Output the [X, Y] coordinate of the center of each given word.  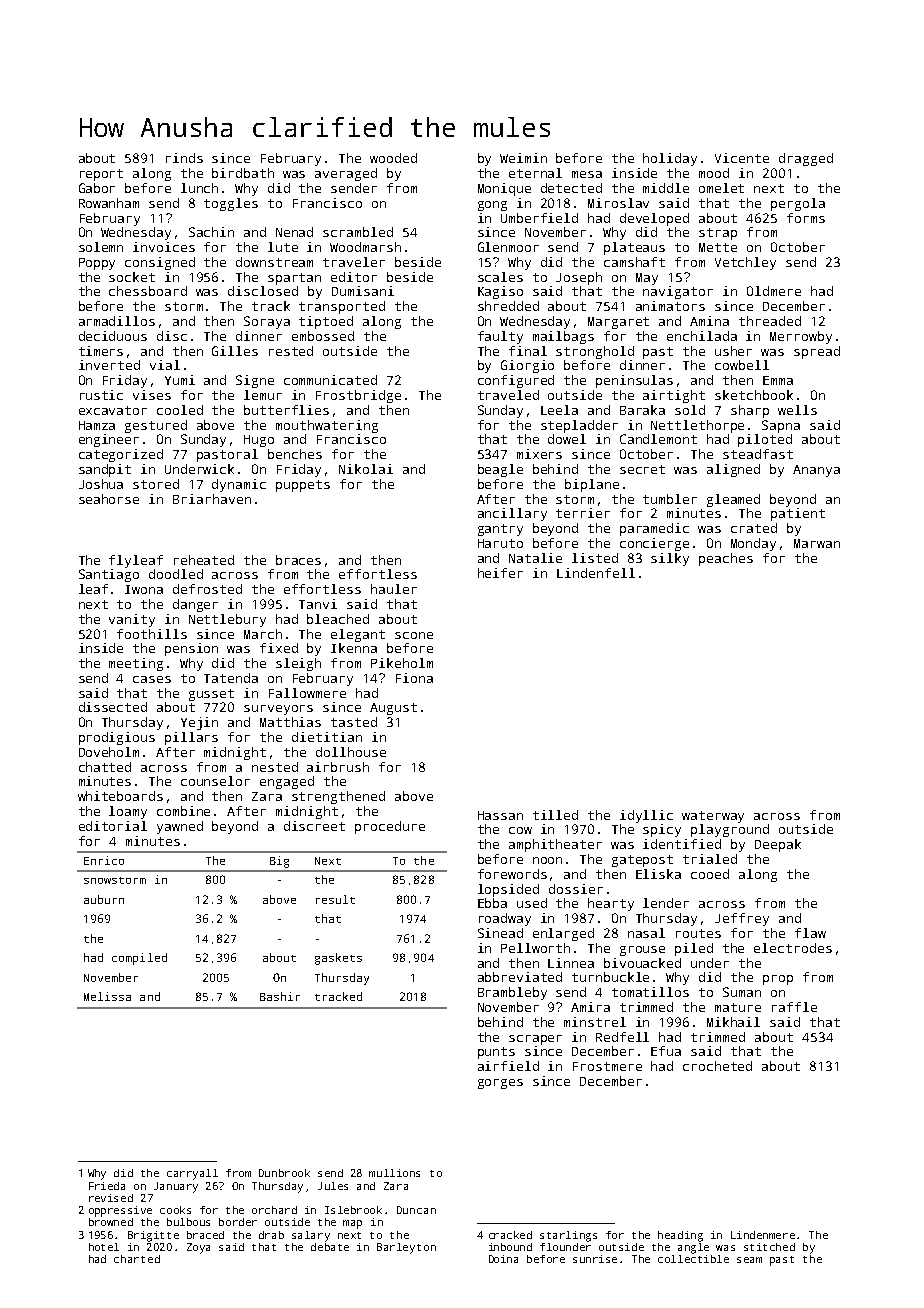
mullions [394, 1173]
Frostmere [607, 1066]
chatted [105, 767]
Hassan [500, 815]
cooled [180, 410]
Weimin [523, 158]
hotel [104, 1247]
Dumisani [363, 291]
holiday [670, 159]
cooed [710, 874]
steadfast [758, 454]
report [101, 175]
